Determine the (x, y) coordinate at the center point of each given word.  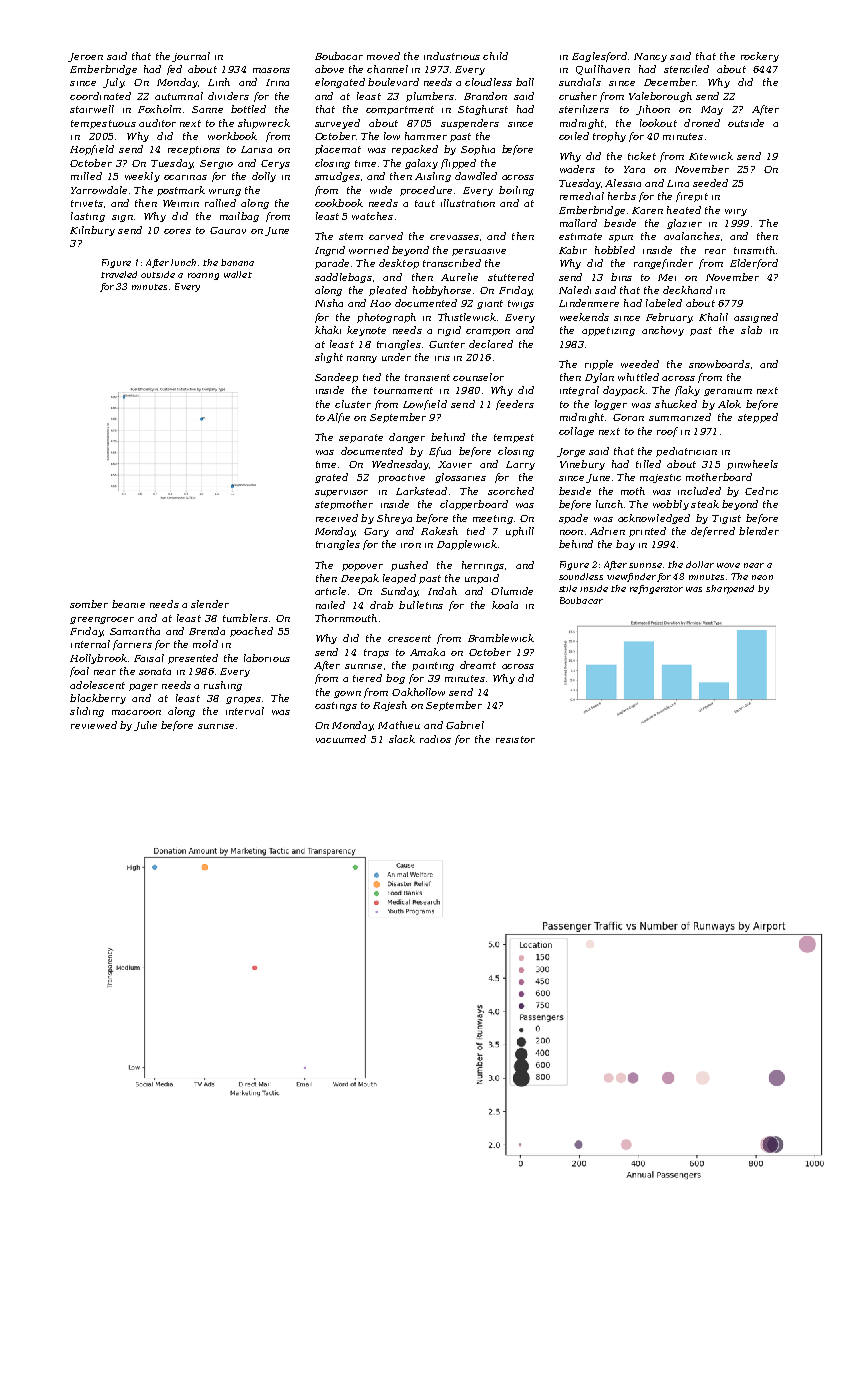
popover (362, 567)
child (495, 56)
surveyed (337, 124)
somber (89, 604)
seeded (710, 183)
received (337, 518)
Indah (442, 591)
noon (571, 532)
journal (191, 57)
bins (621, 277)
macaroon (136, 712)
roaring (203, 276)
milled (86, 176)
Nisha (329, 303)
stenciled (686, 69)
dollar (700, 564)
